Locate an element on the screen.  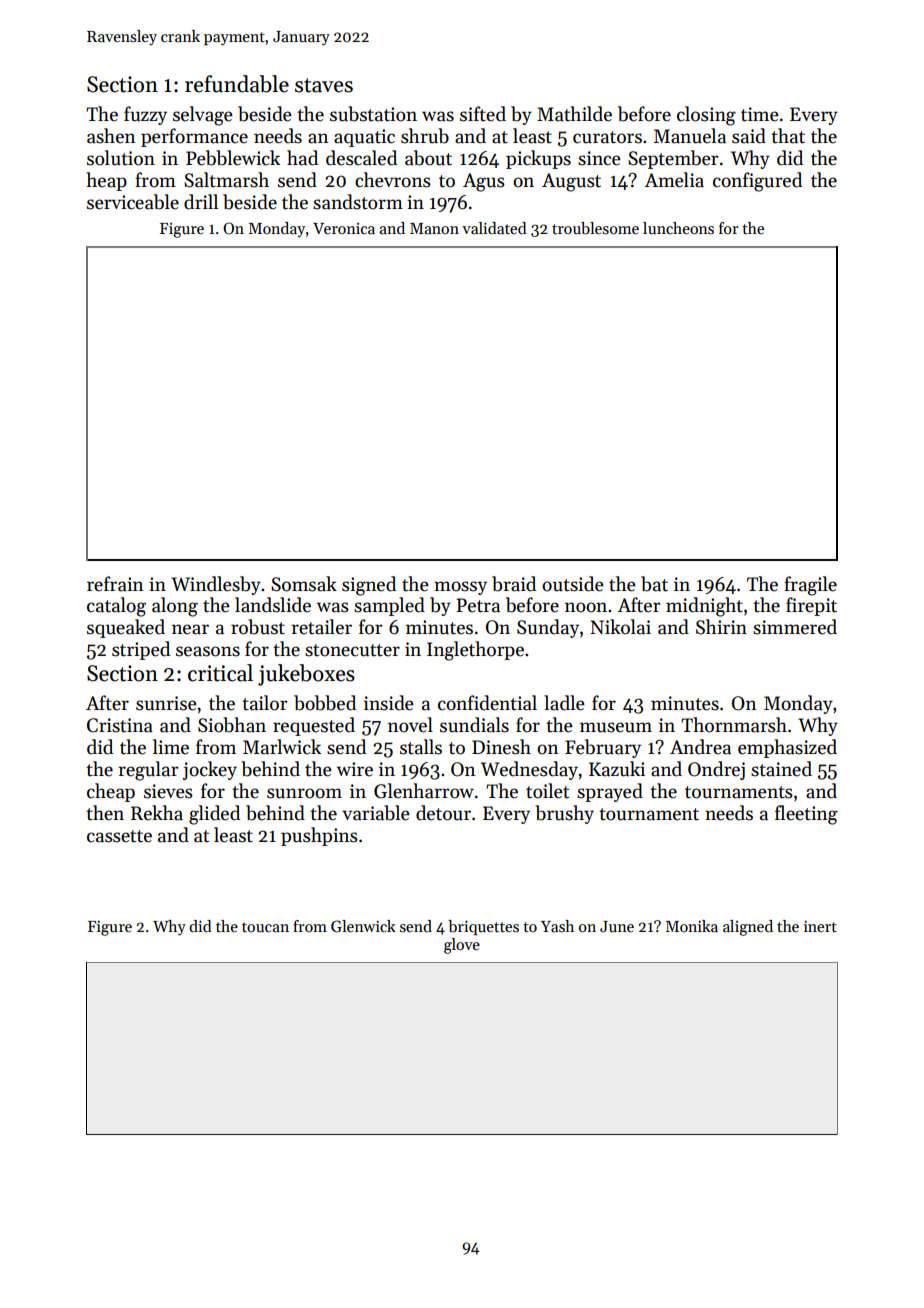
Thornmarsh is located at coordinates (734, 725).
